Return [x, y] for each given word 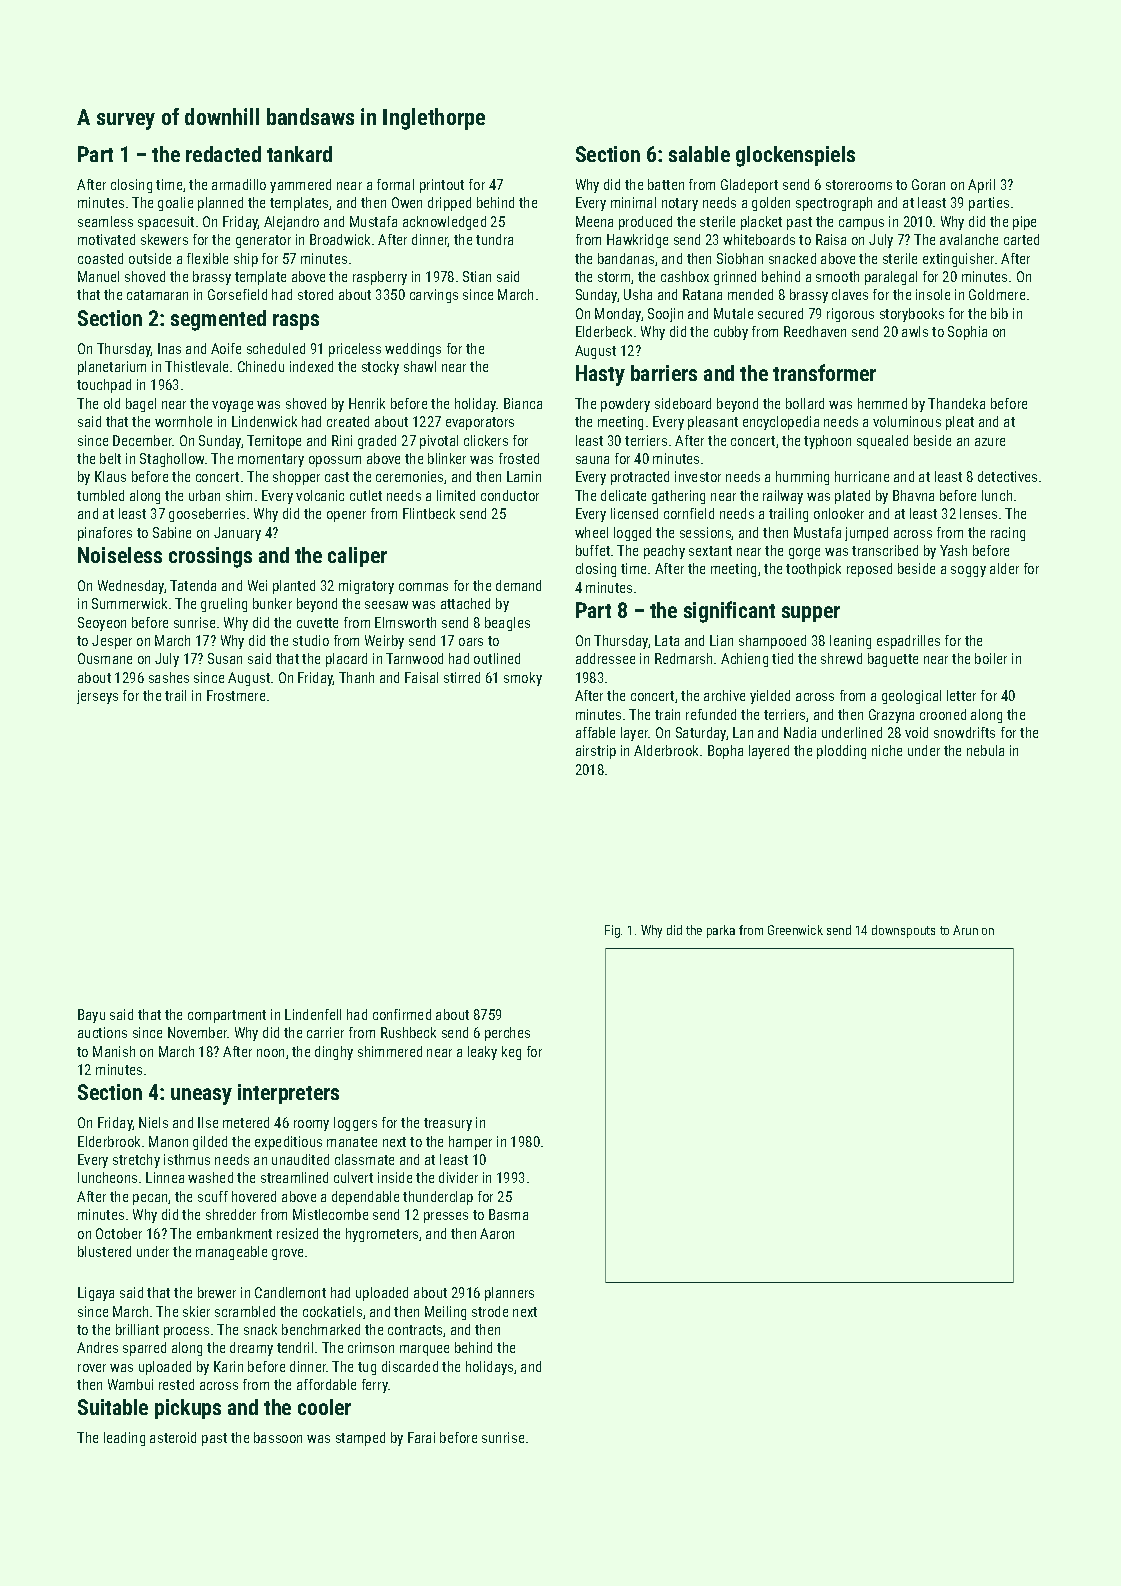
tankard [299, 154]
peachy [664, 552]
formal [395, 184]
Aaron [497, 1233]
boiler [991, 658]
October [119, 1233]
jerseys [97, 697]
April [981, 186]
